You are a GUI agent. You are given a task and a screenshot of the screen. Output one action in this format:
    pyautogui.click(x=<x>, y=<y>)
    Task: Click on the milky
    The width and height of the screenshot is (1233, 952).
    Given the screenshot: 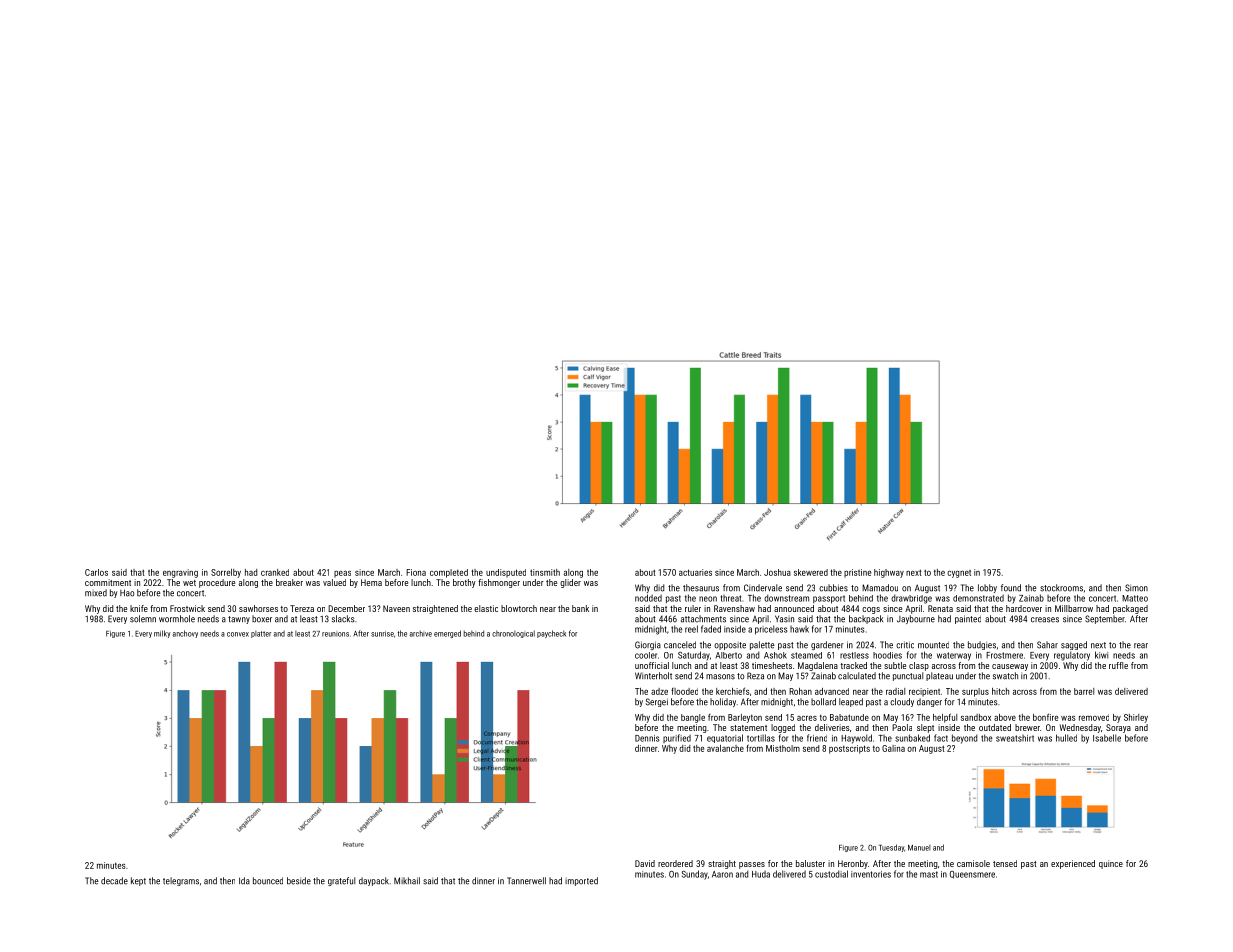 What is the action you would take?
    pyautogui.click(x=162, y=634)
